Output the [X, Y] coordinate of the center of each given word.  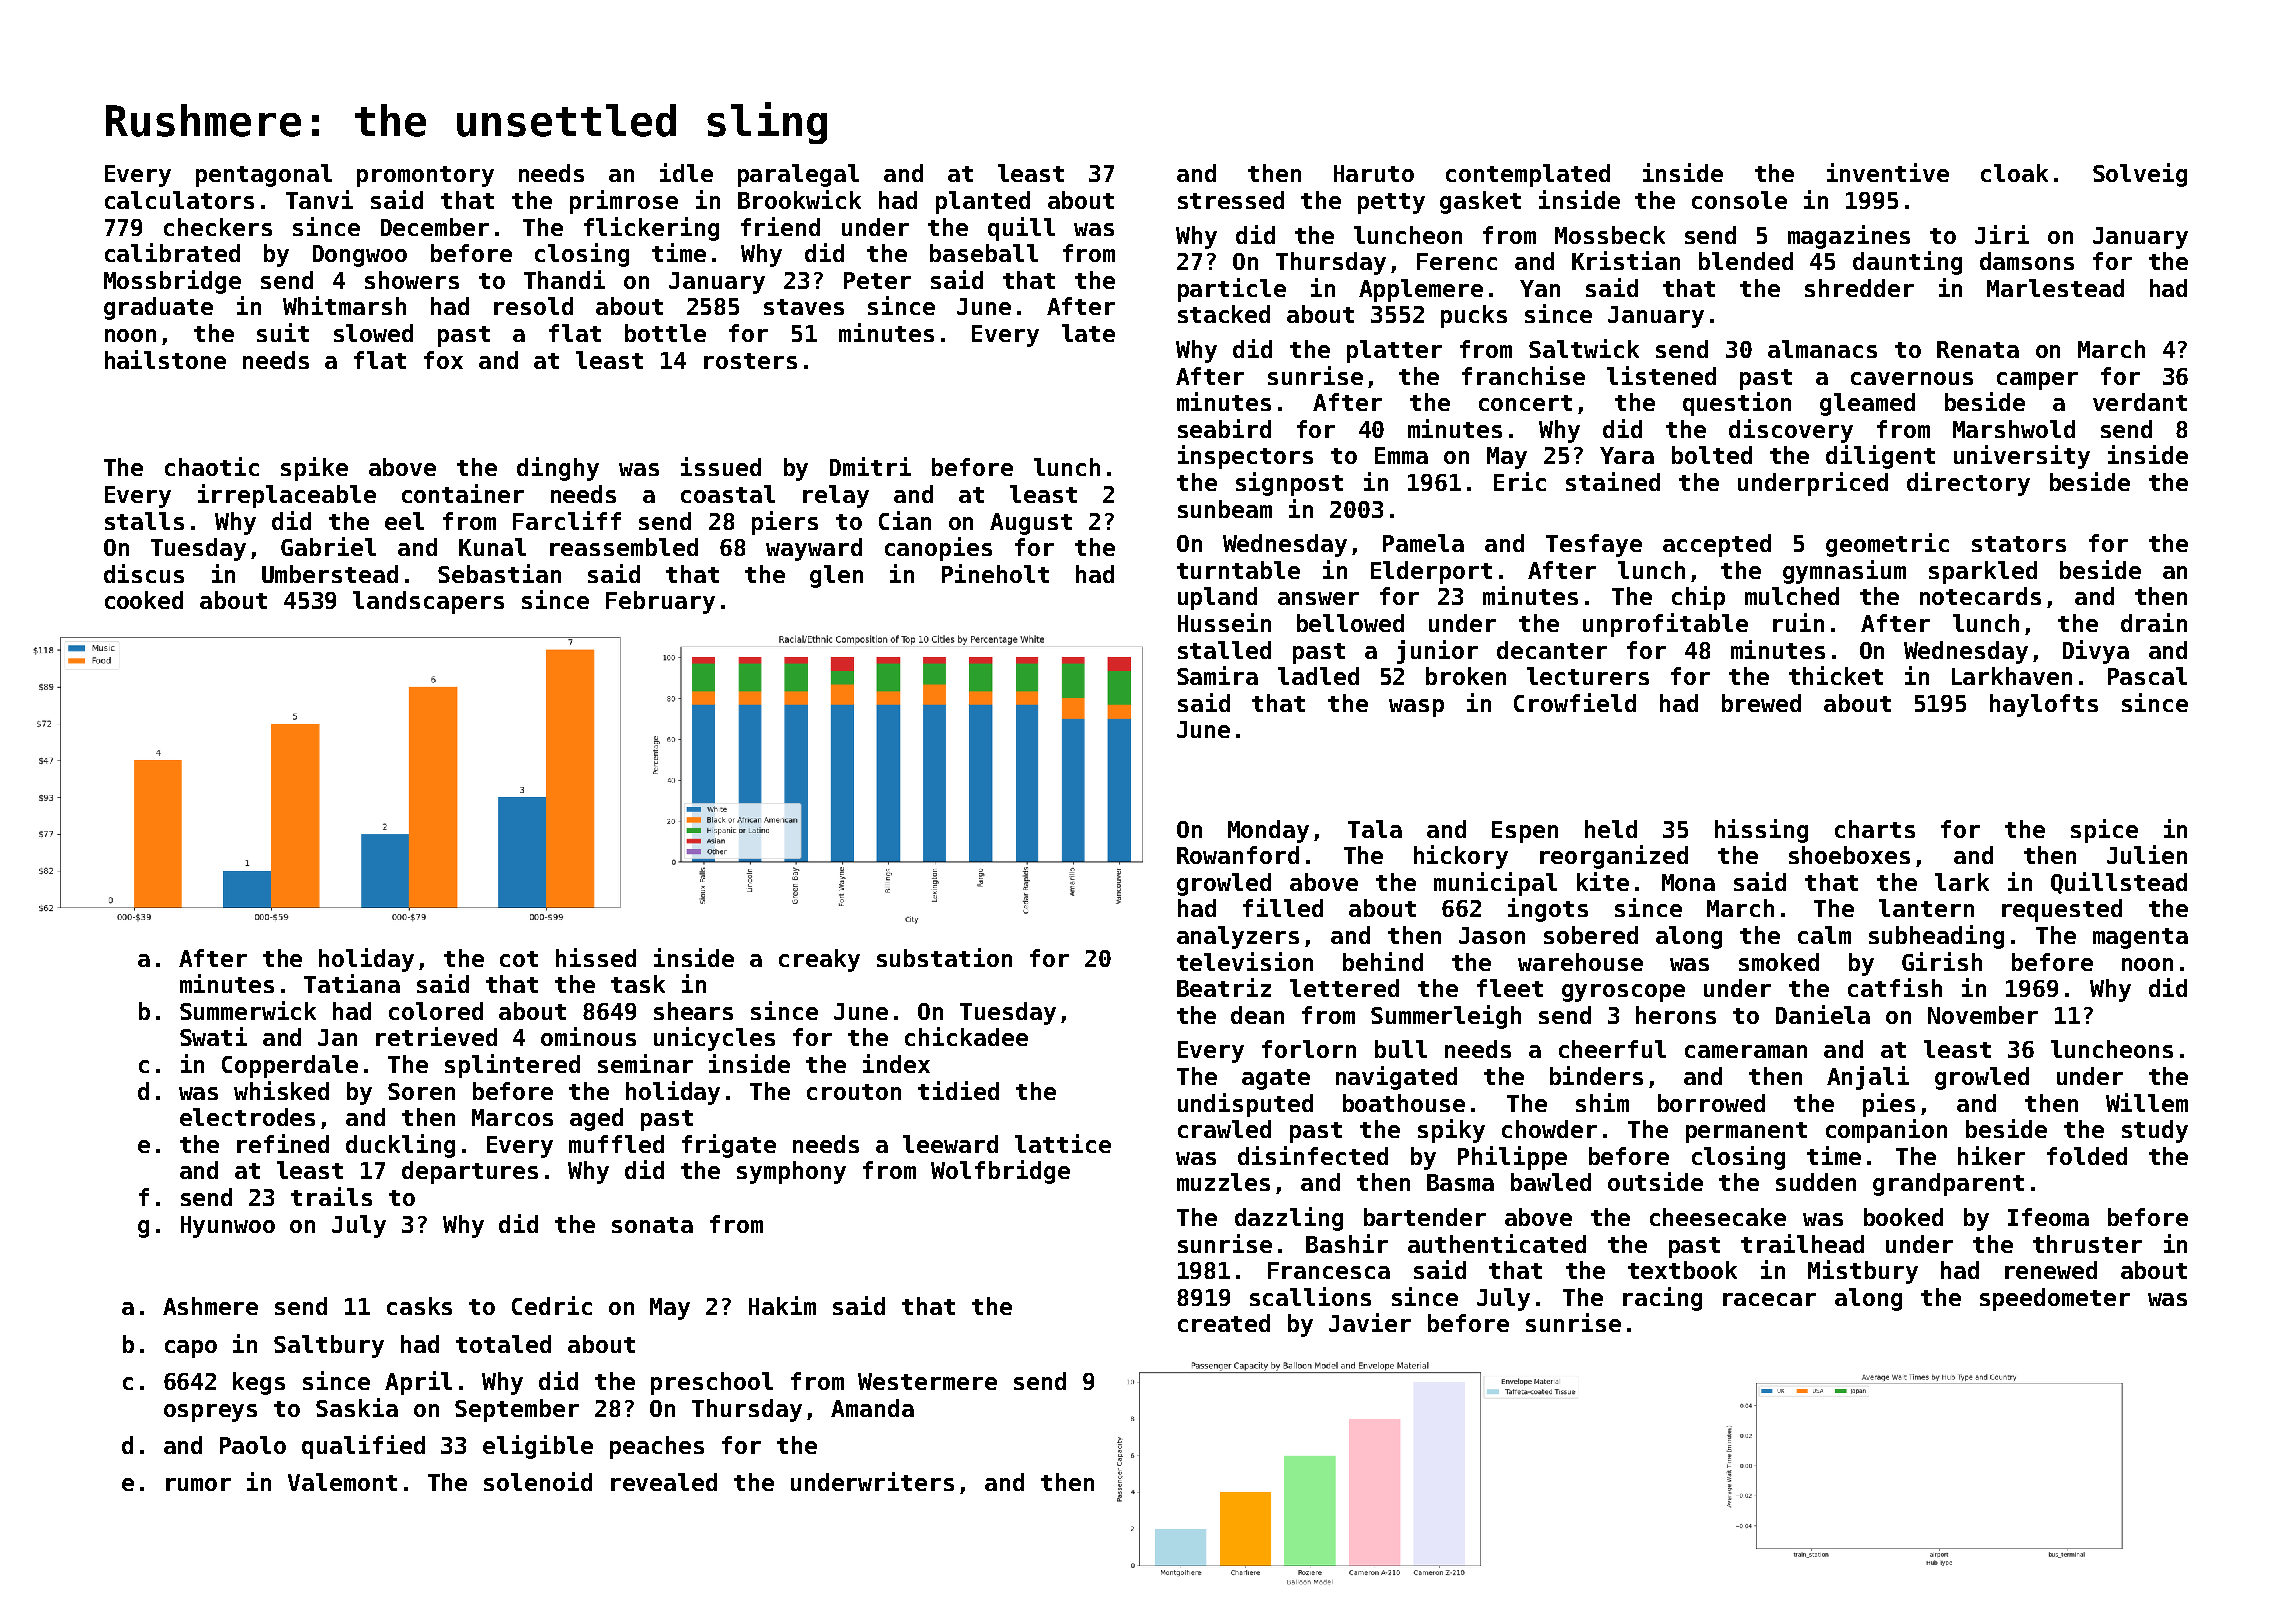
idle [686, 172]
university [2022, 457]
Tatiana [352, 983]
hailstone [165, 359]
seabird [1224, 428]
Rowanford [1238, 855]
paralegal [798, 175]
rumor [198, 1484]
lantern [1926, 908]
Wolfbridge [1000, 1172]
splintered [512, 1066]
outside [1655, 1181]
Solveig [2140, 175]
